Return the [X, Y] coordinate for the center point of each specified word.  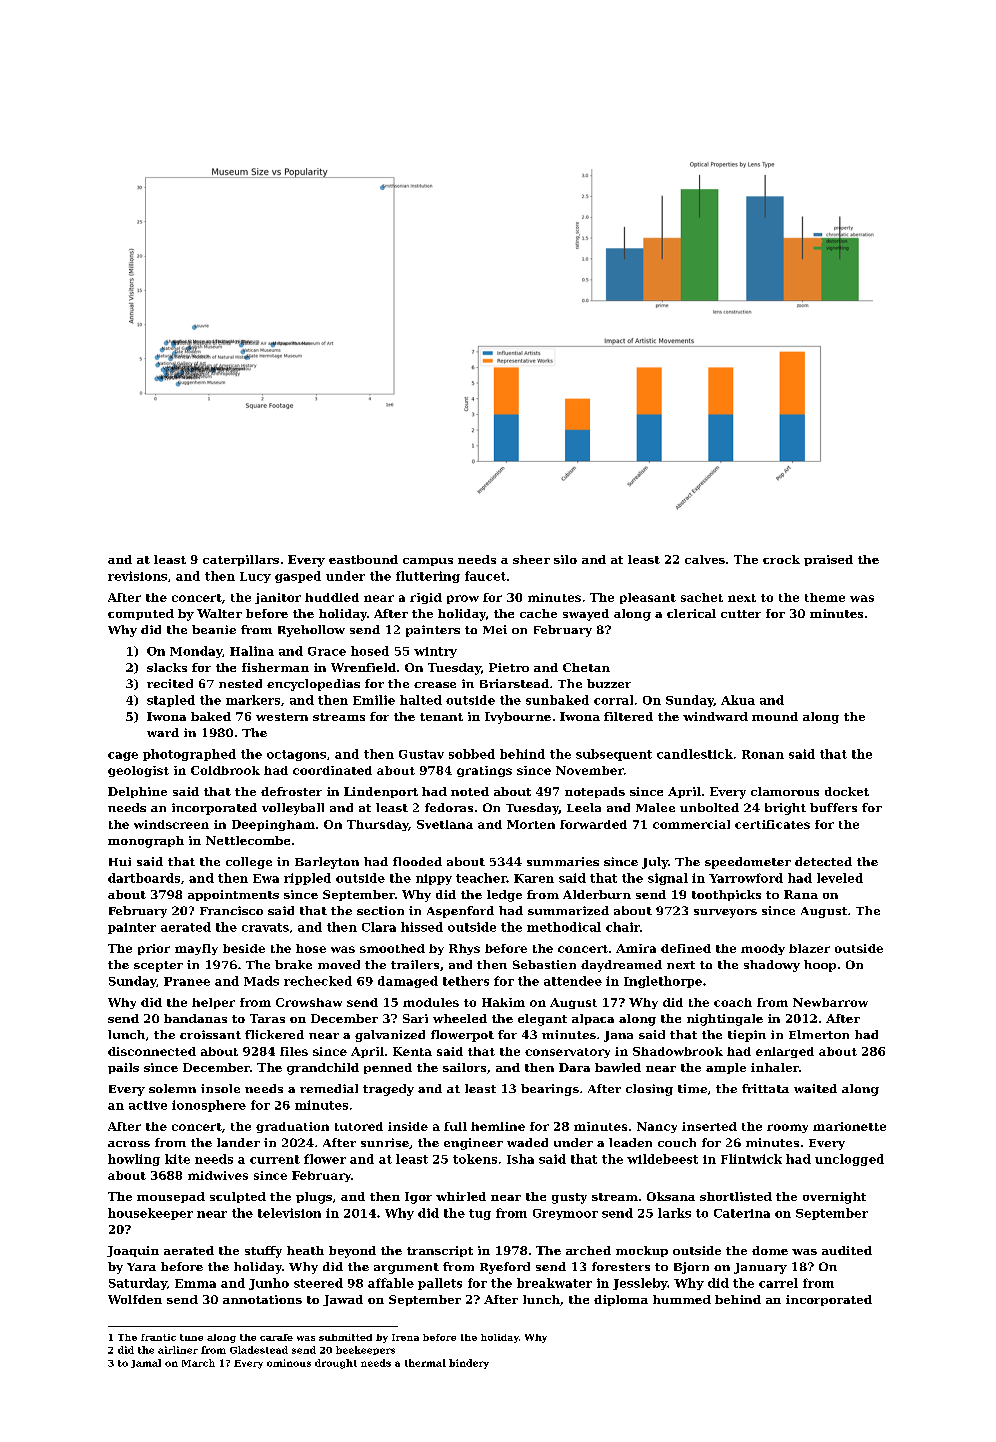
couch [677, 1142]
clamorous [785, 791]
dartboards [144, 878]
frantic [158, 1337]
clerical [691, 613]
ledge [504, 896]
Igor [418, 1198]
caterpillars [241, 560]
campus [428, 562]
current [275, 1159]
